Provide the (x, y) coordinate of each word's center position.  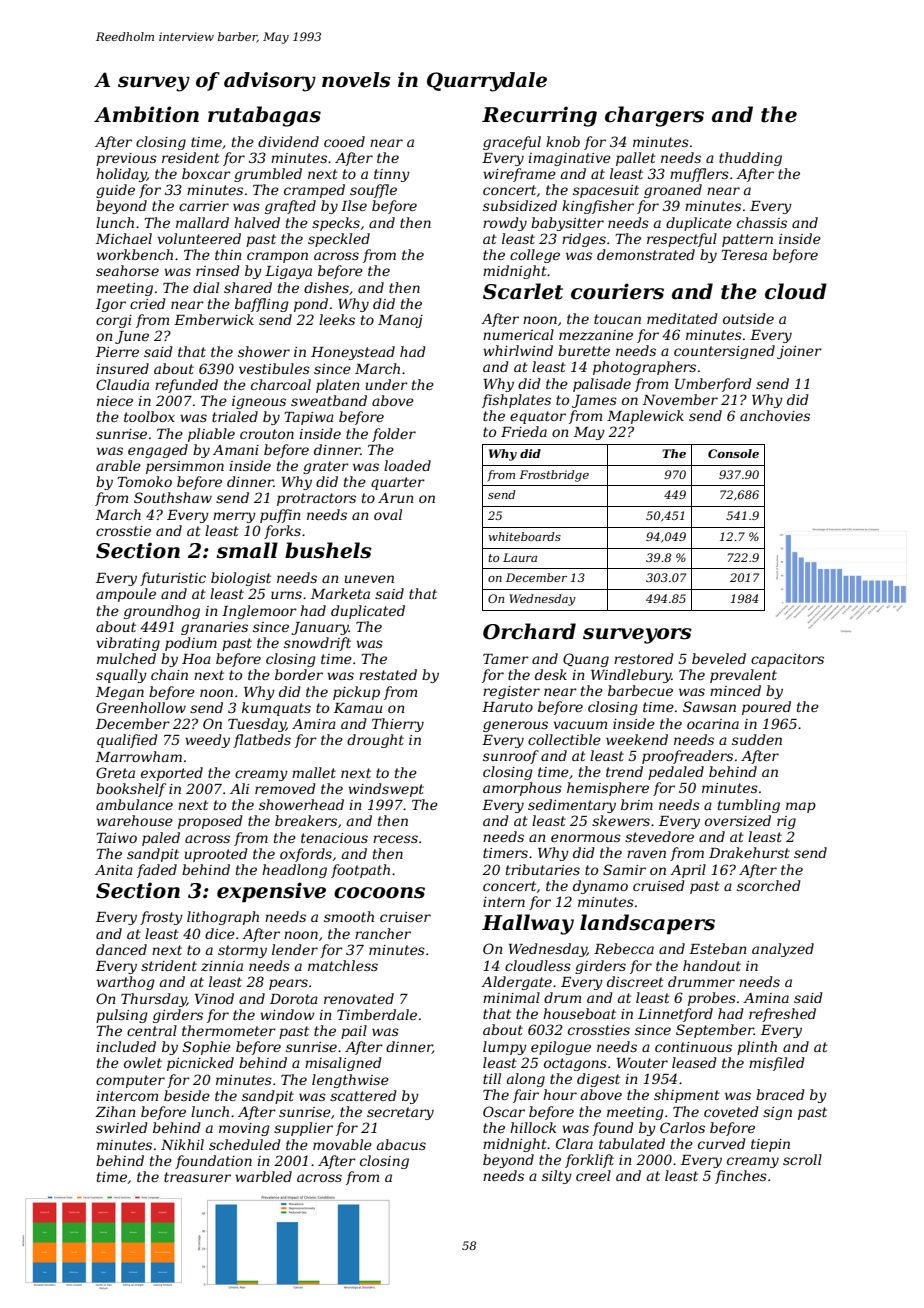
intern (504, 902)
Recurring (539, 116)
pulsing (122, 1016)
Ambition (146, 114)
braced (780, 1094)
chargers (654, 116)
